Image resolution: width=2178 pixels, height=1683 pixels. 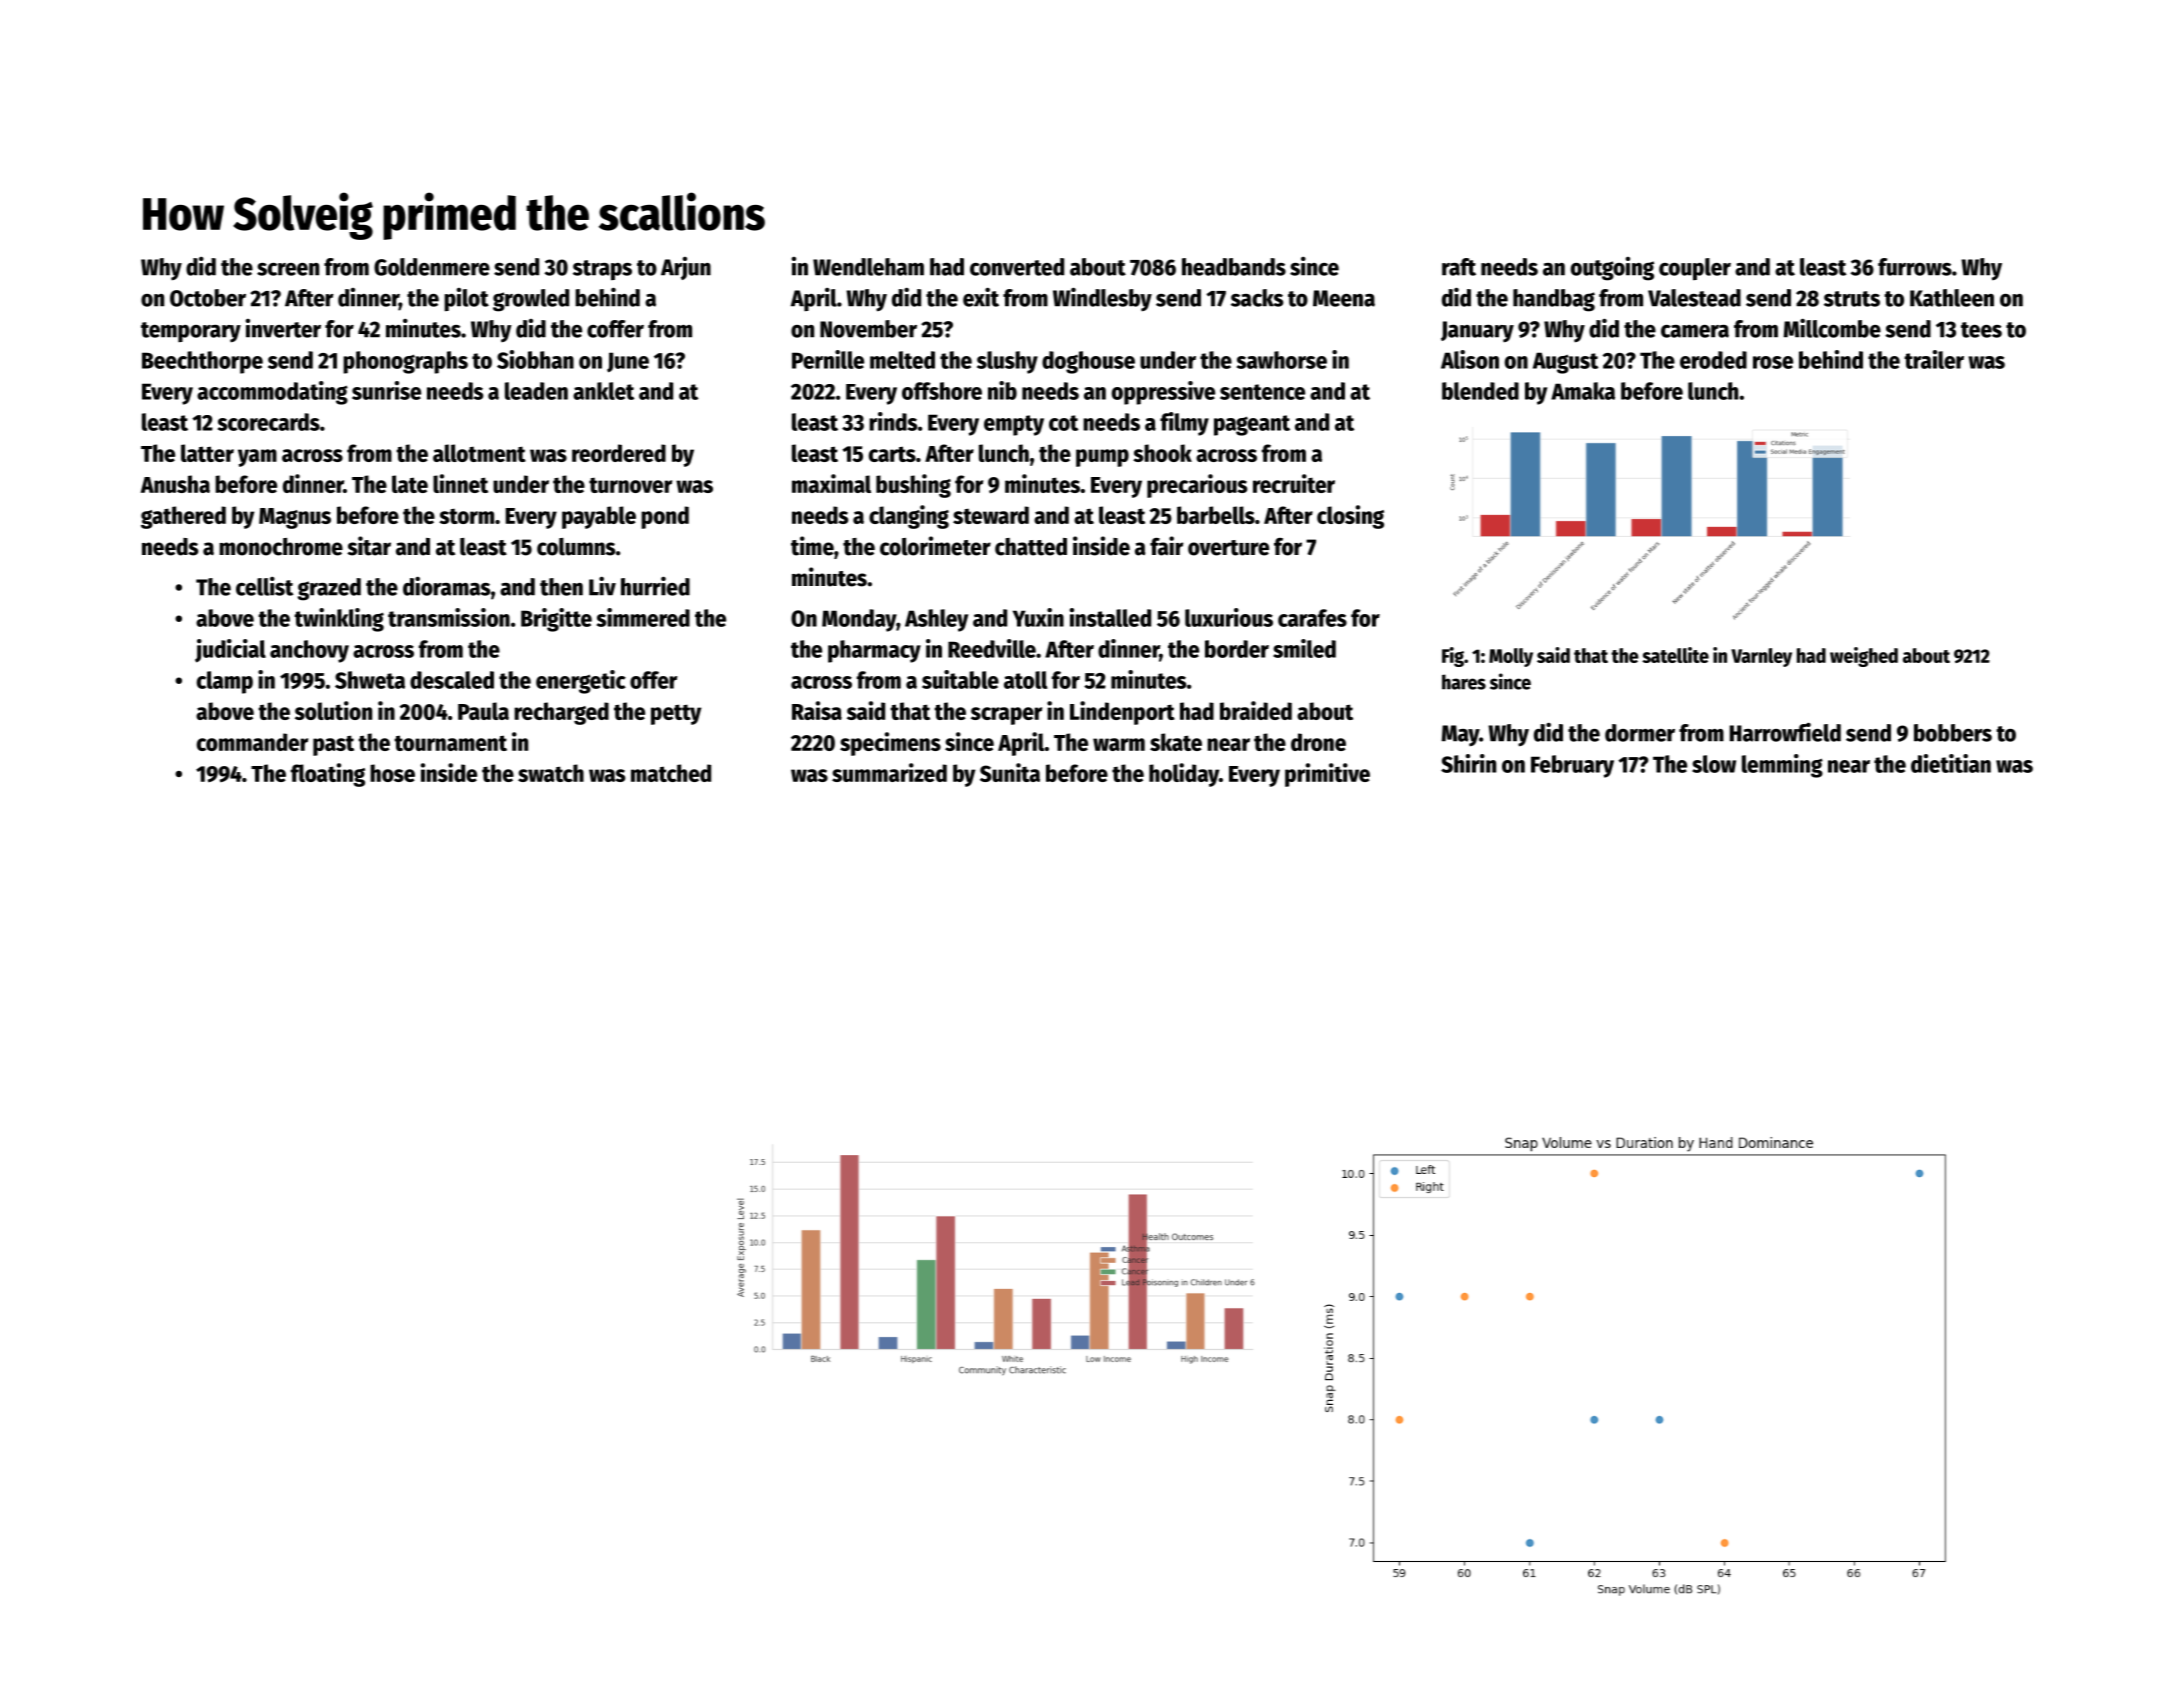 What do you see at coordinates (207, 453) in the screenshot?
I see `latter` at bounding box center [207, 453].
